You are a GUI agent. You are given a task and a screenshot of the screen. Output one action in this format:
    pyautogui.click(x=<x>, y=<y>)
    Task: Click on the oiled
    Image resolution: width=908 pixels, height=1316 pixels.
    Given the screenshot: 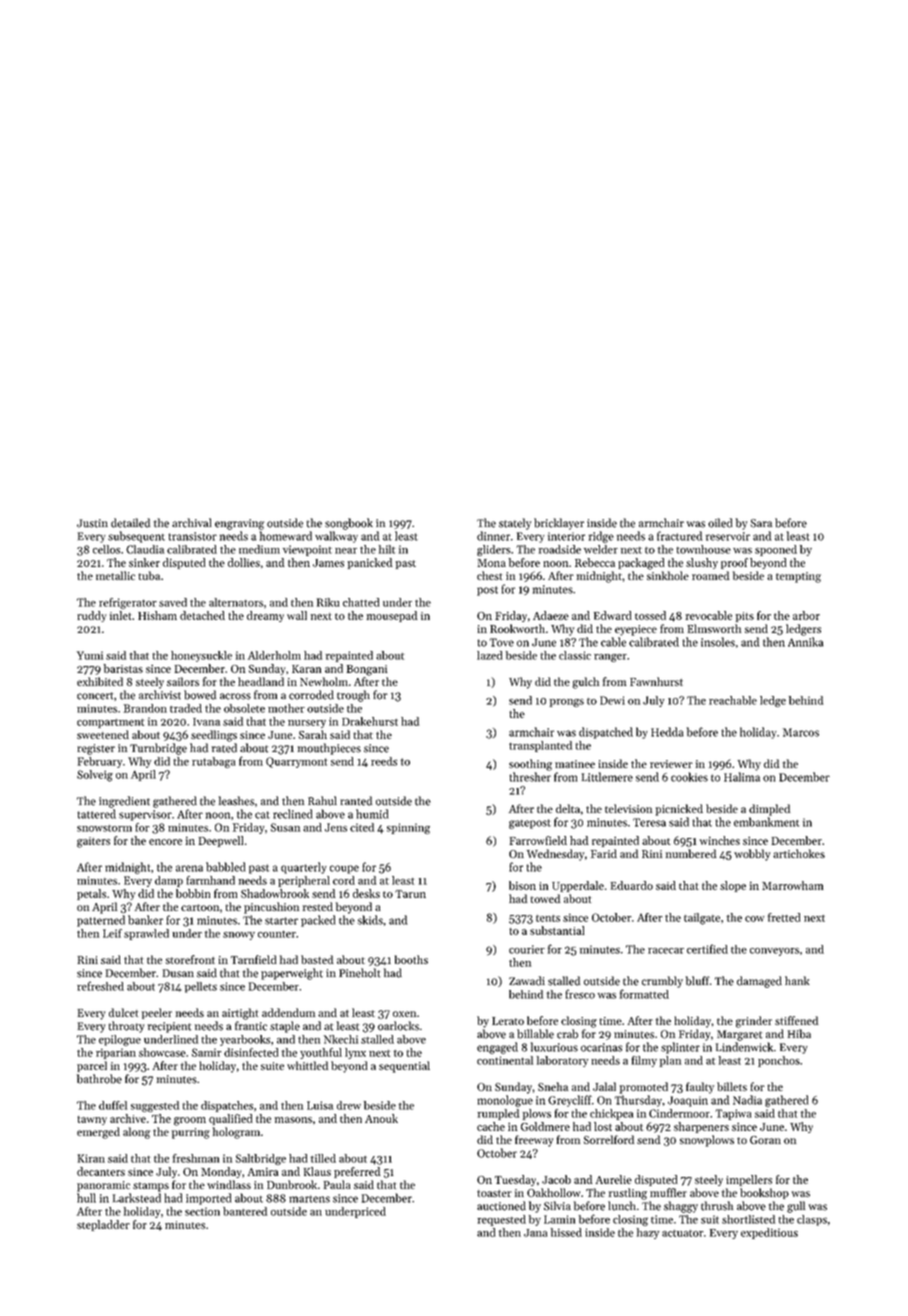 What is the action you would take?
    pyautogui.click(x=720, y=523)
